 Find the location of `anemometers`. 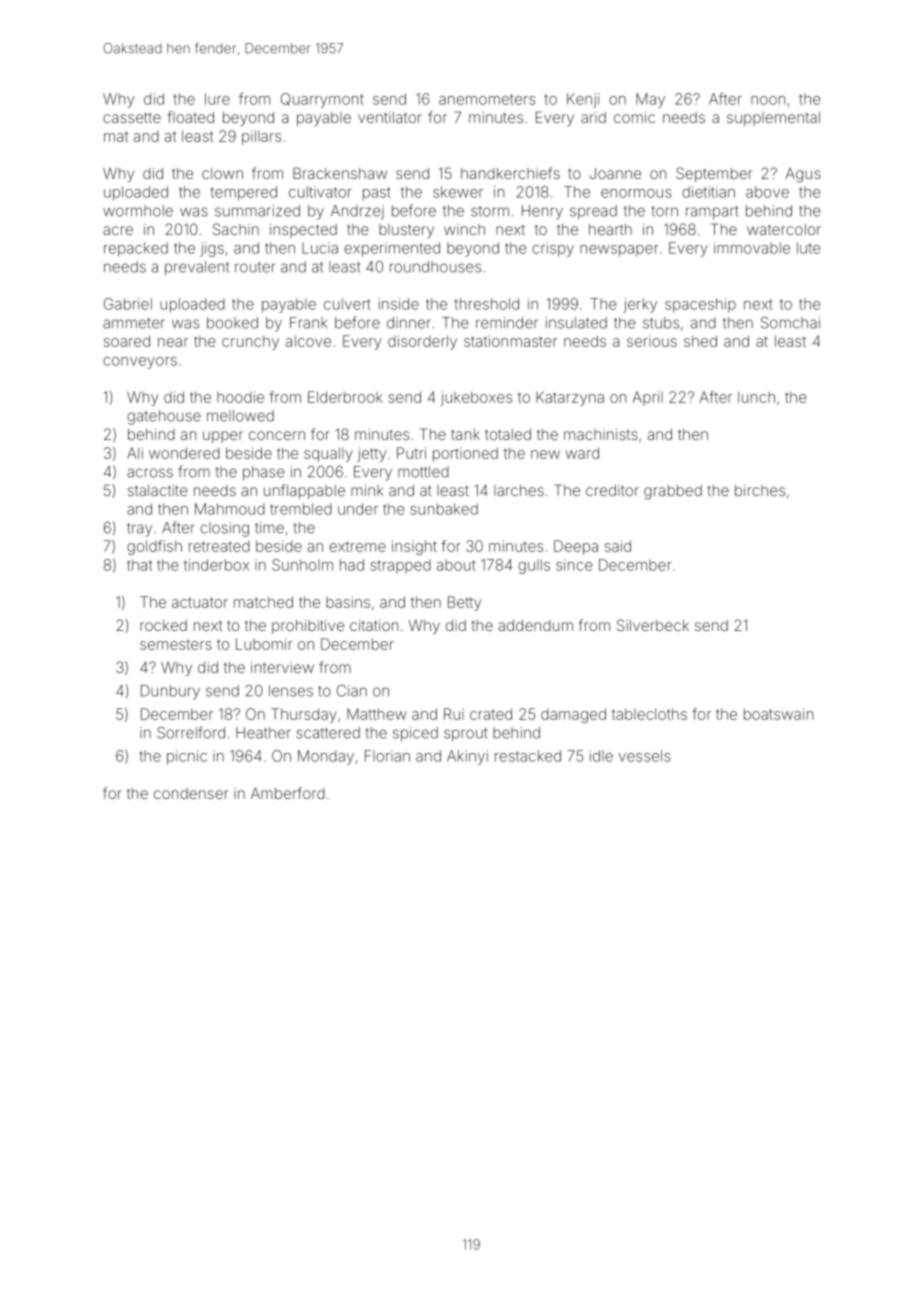

anemometers is located at coordinates (487, 99).
